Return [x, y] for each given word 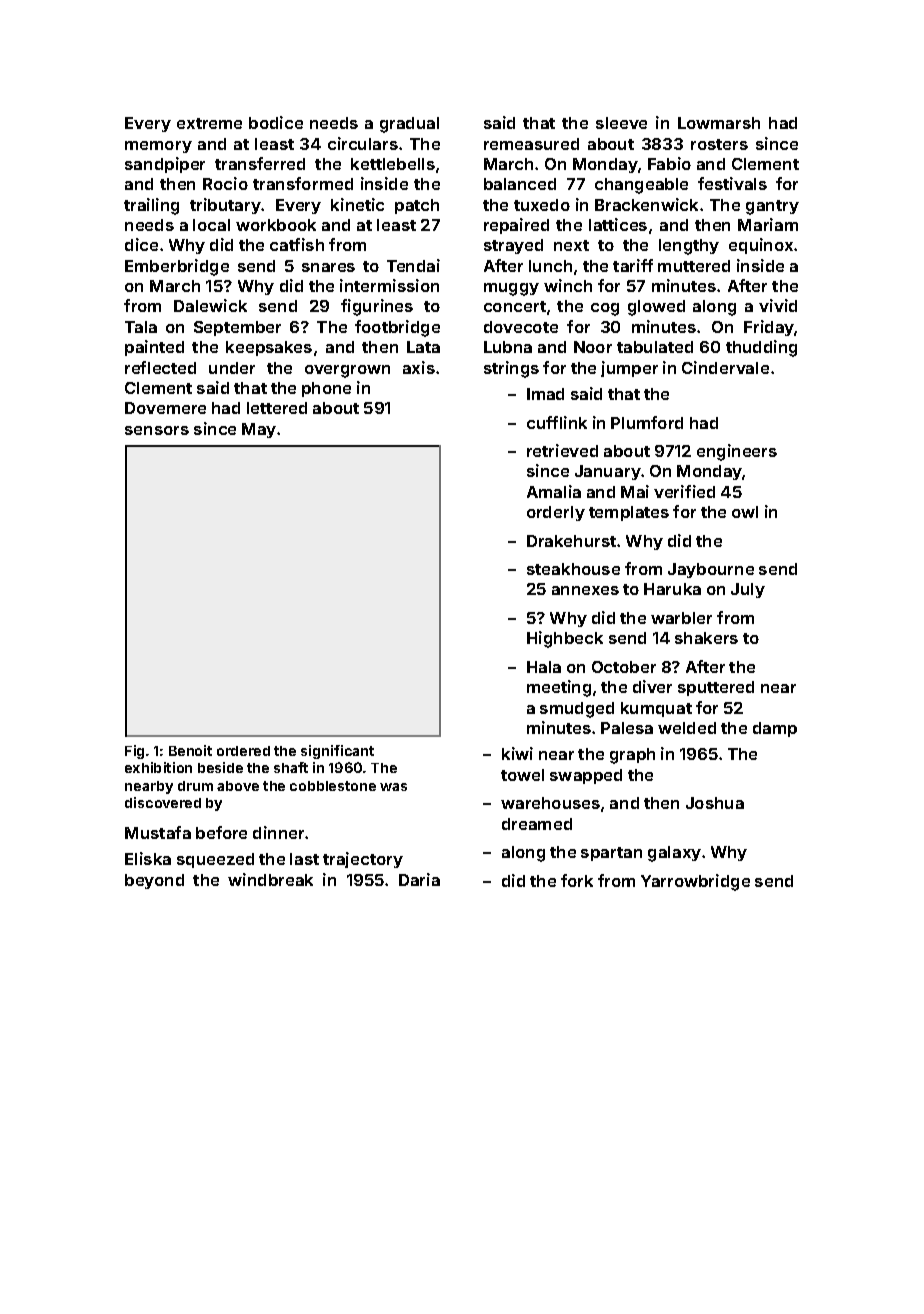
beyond [154, 881]
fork [577, 880]
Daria [419, 879]
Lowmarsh [719, 123]
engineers [737, 452]
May [259, 430]
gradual [409, 125]
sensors [157, 430]
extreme [209, 123]
